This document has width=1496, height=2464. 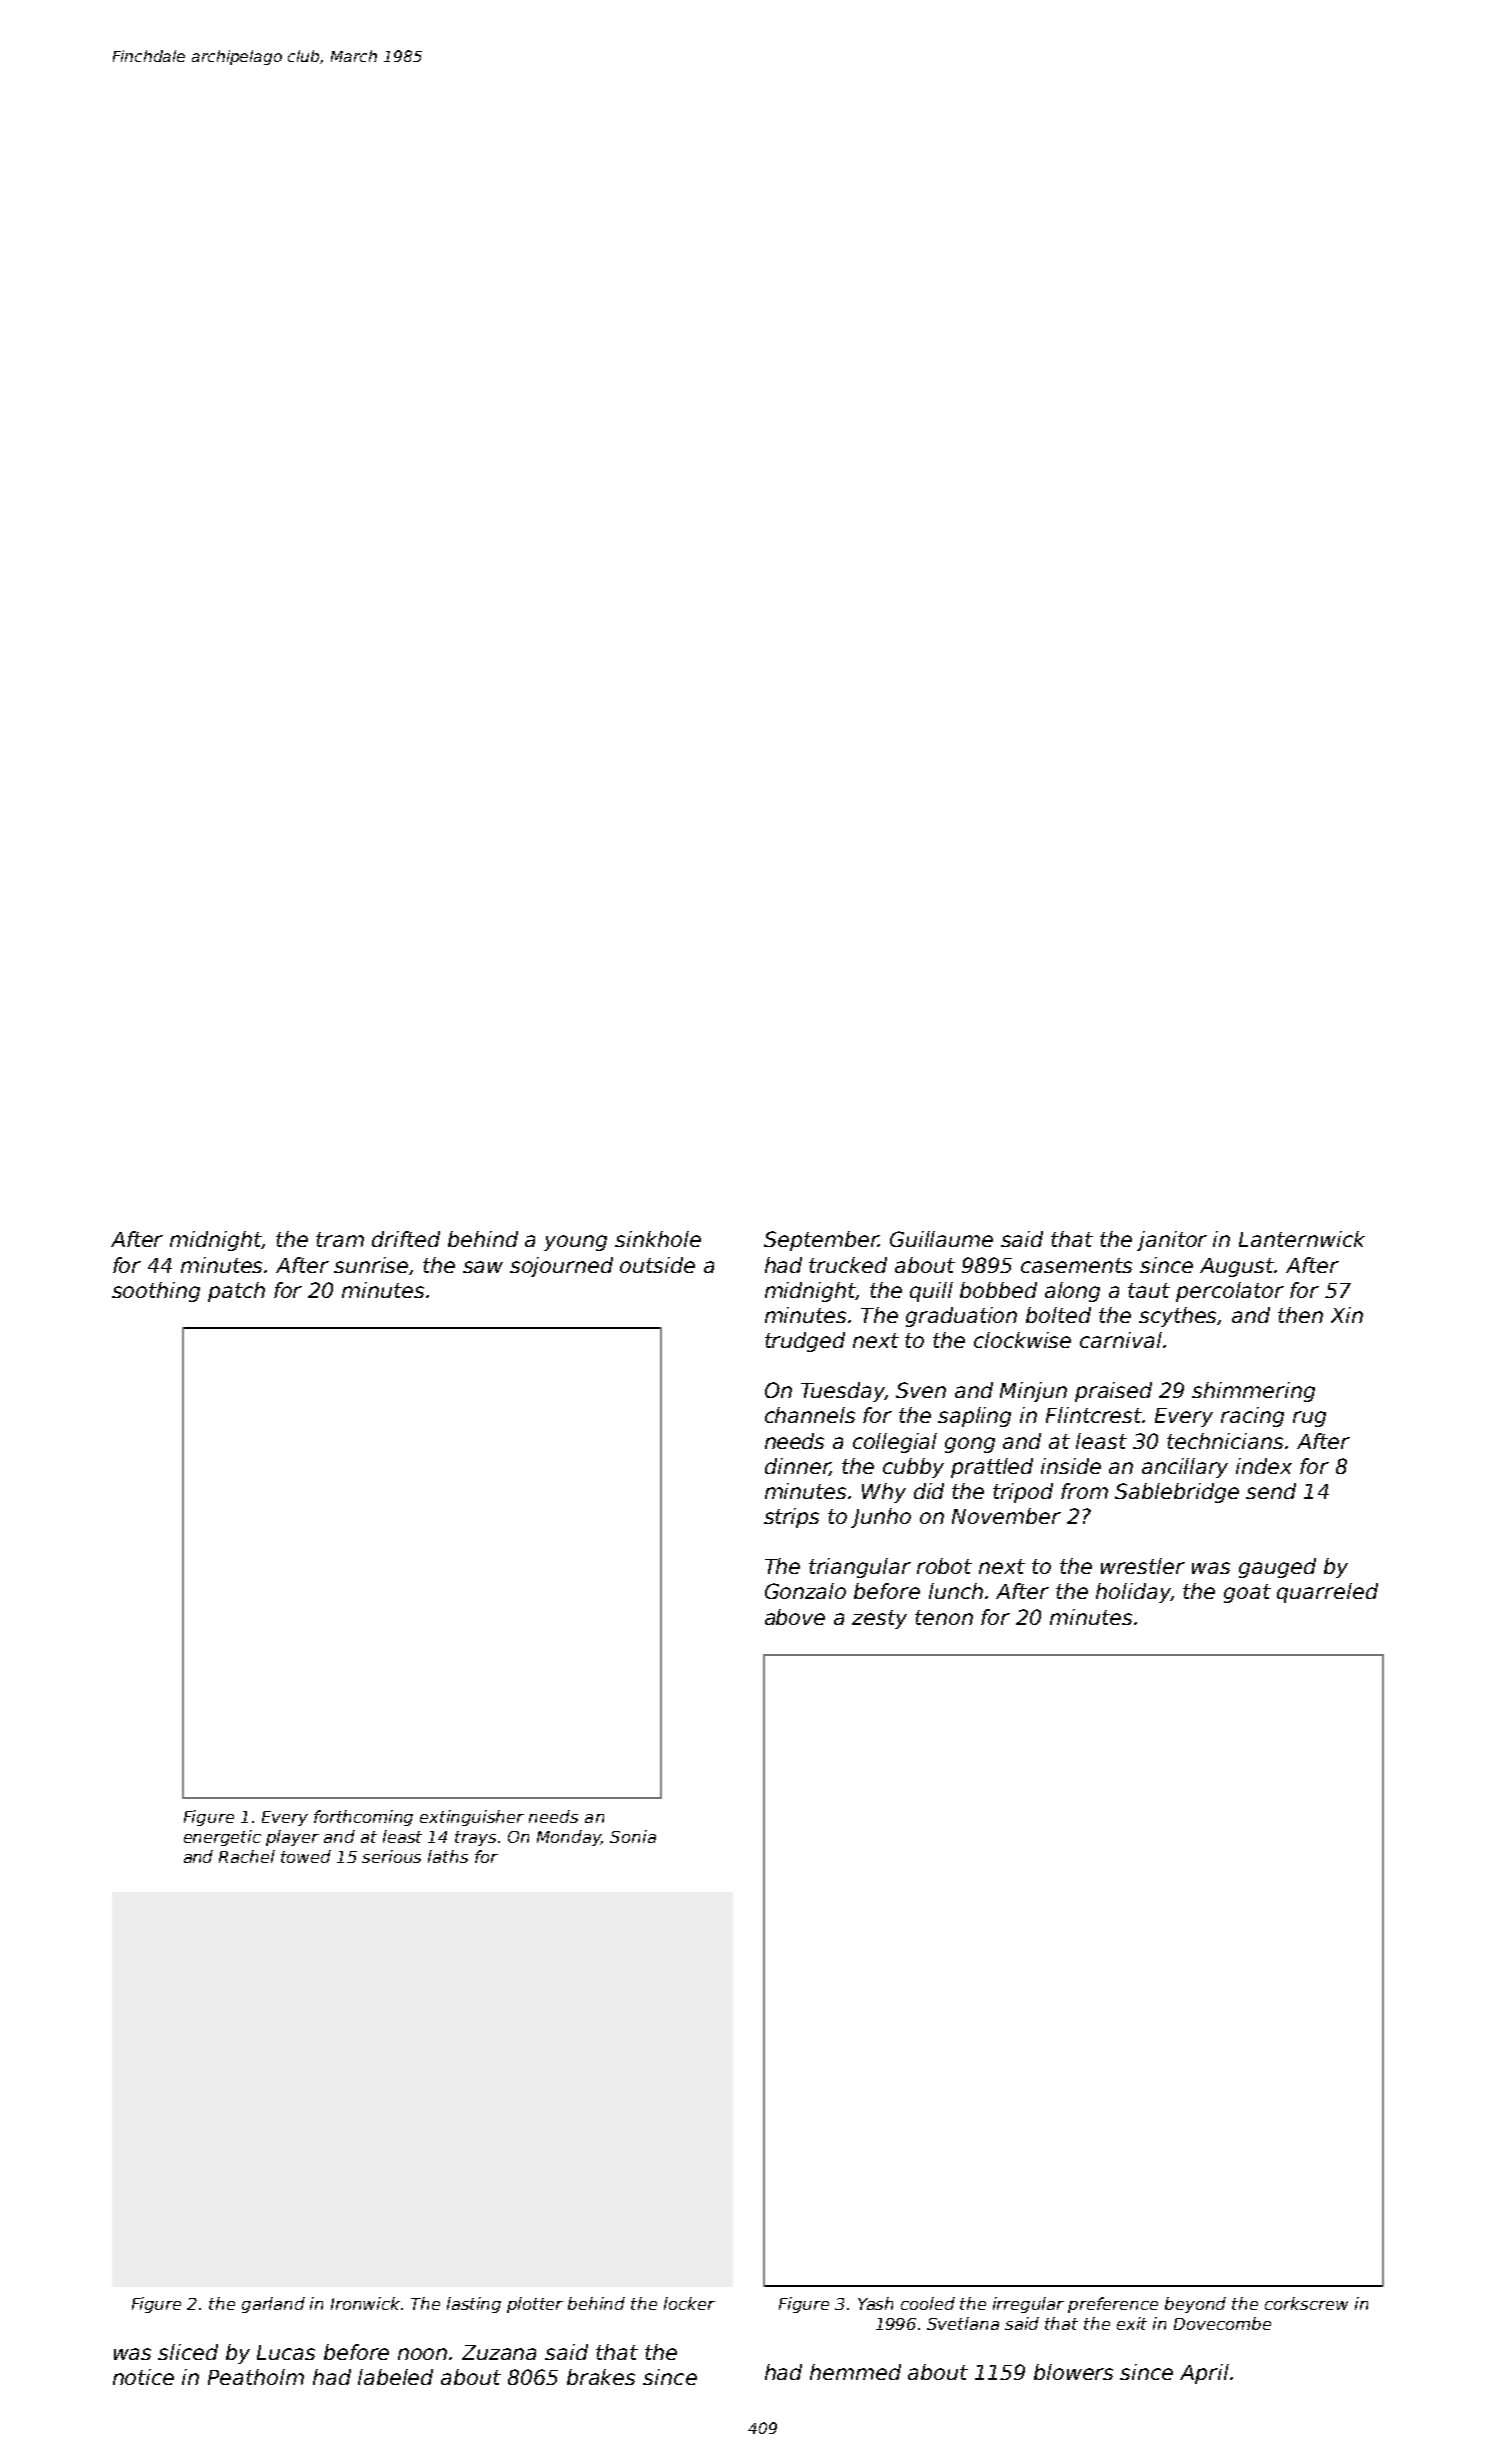 I want to click on corkscrew, so click(x=1306, y=2303).
